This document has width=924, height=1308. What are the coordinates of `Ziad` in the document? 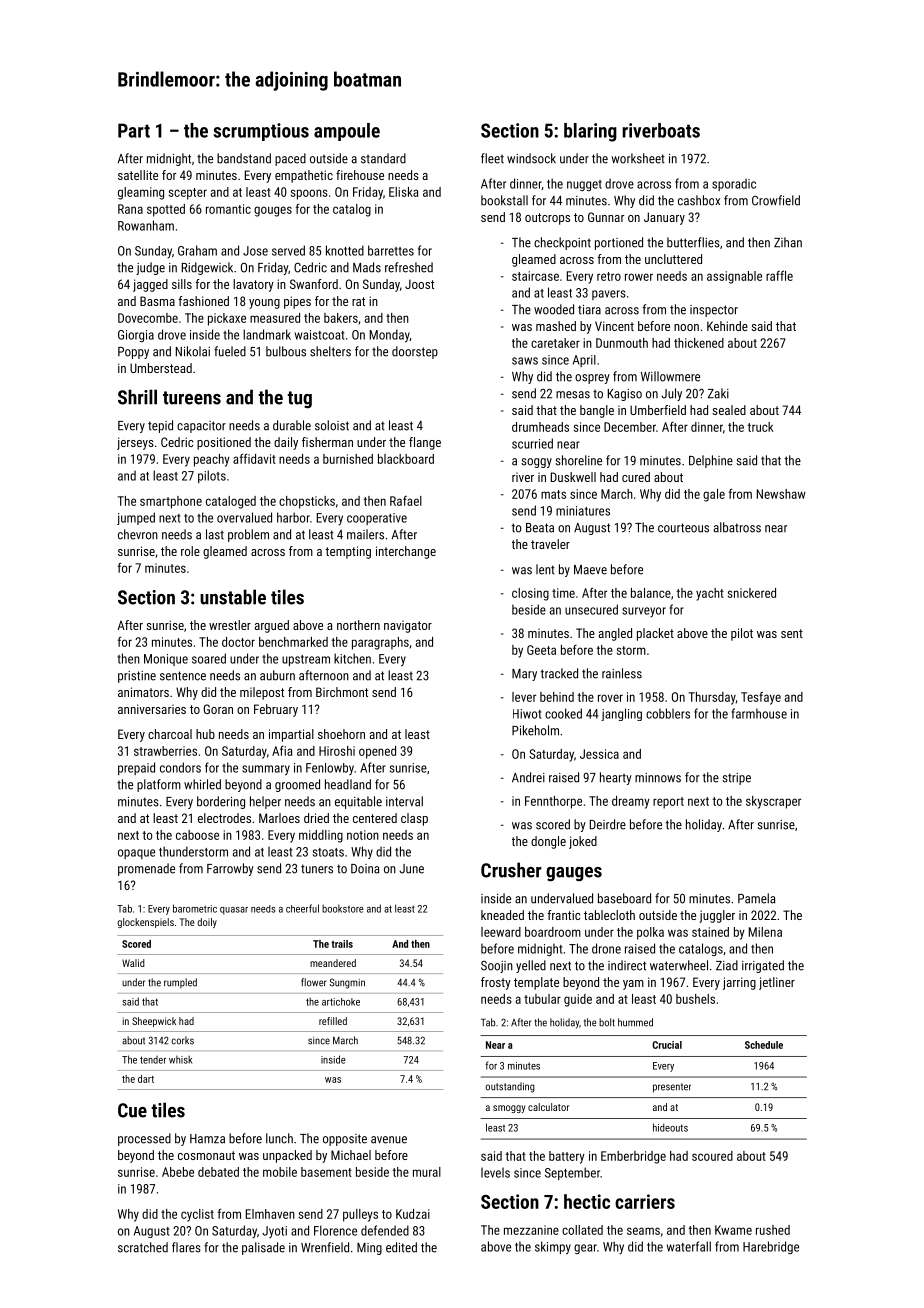 It's located at (727, 965).
